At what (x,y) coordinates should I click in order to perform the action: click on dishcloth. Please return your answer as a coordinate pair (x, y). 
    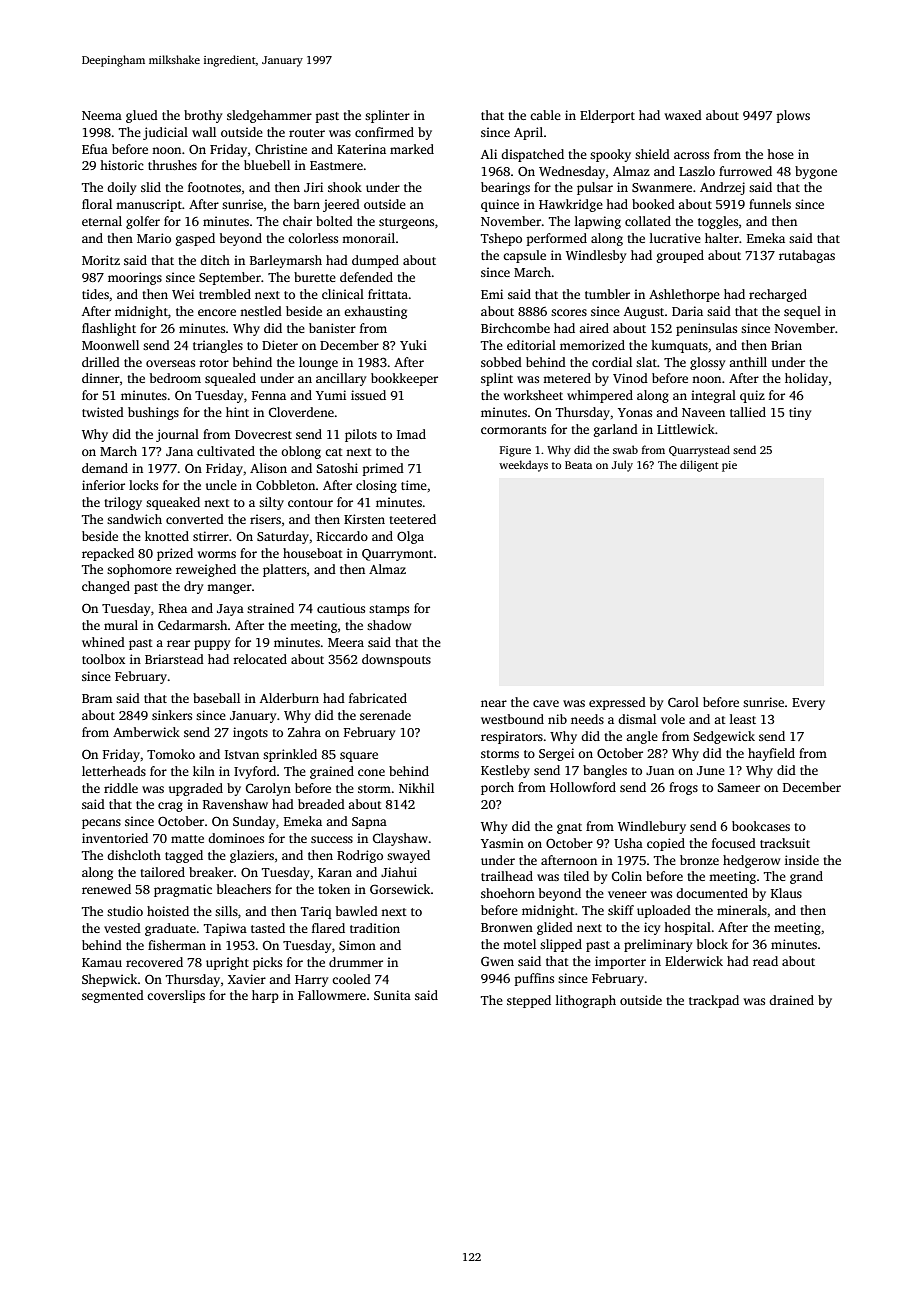
    Looking at the image, I should click on (134, 855).
